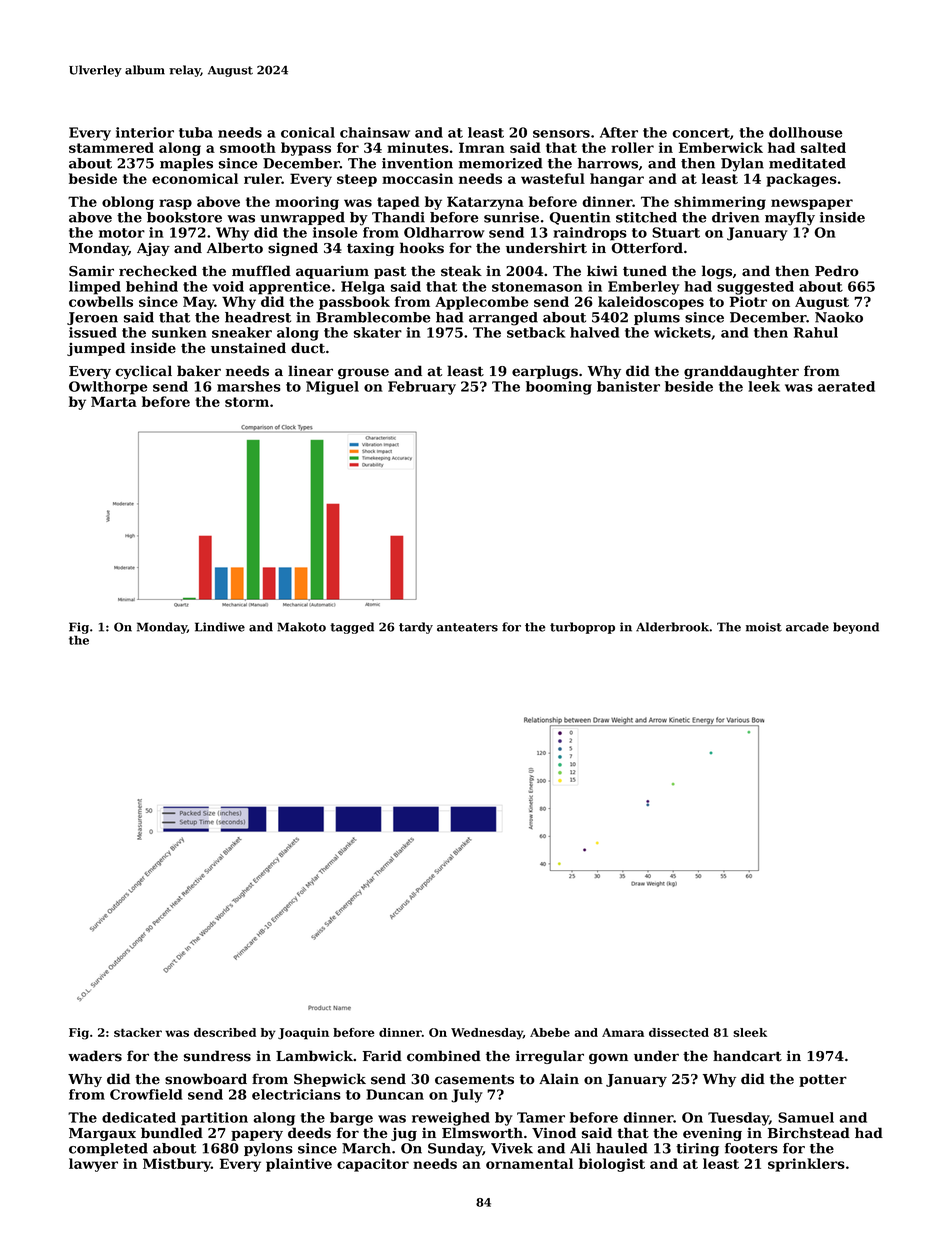 Image resolution: width=952 pixels, height=1233 pixels. What do you see at coordinates (856, 628) in the document?
I see `beyond` at bounding box center [856, 628].
